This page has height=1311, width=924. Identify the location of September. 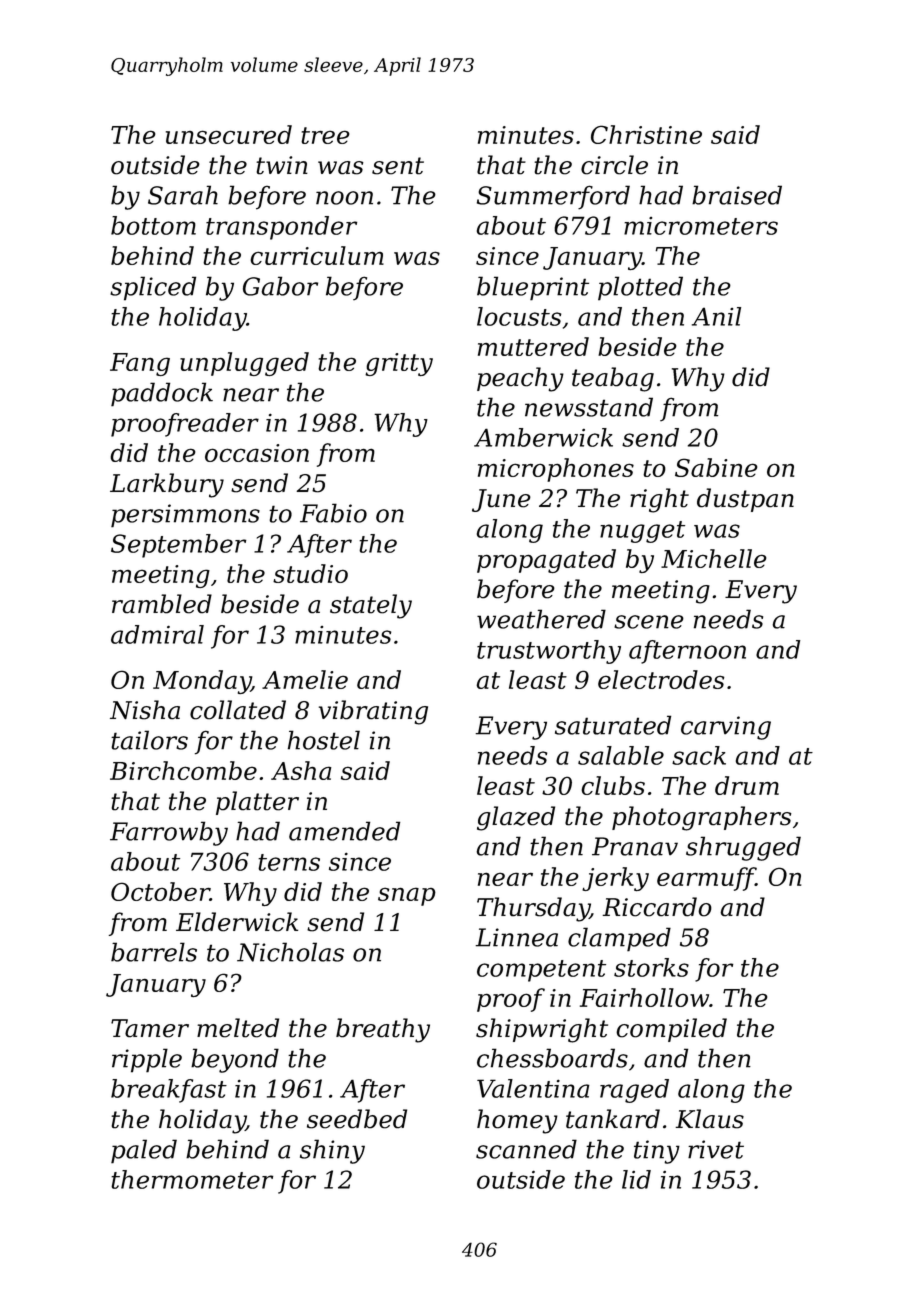
(178, 546).
